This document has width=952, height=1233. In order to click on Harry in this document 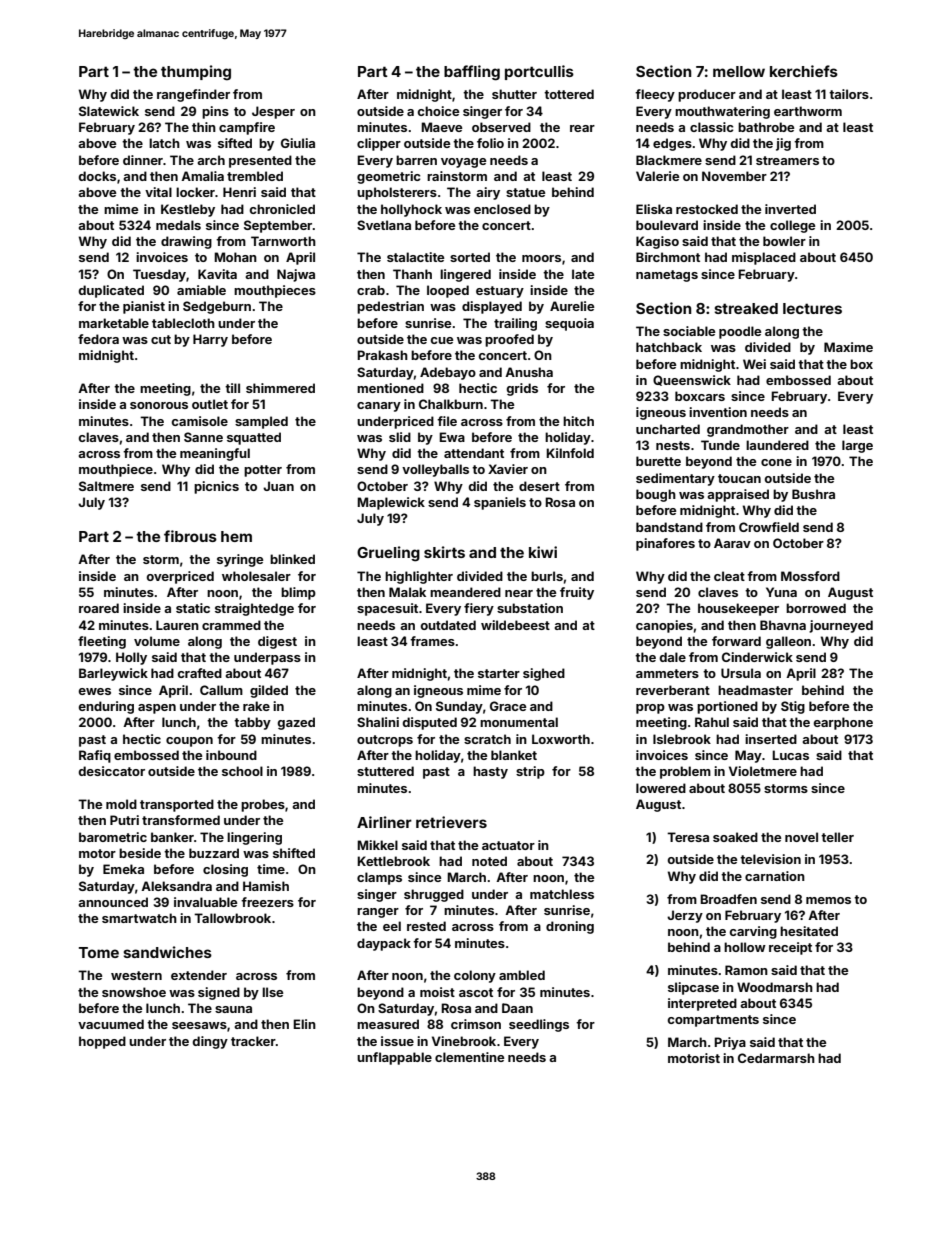, I will do `click(210, 340)`.
